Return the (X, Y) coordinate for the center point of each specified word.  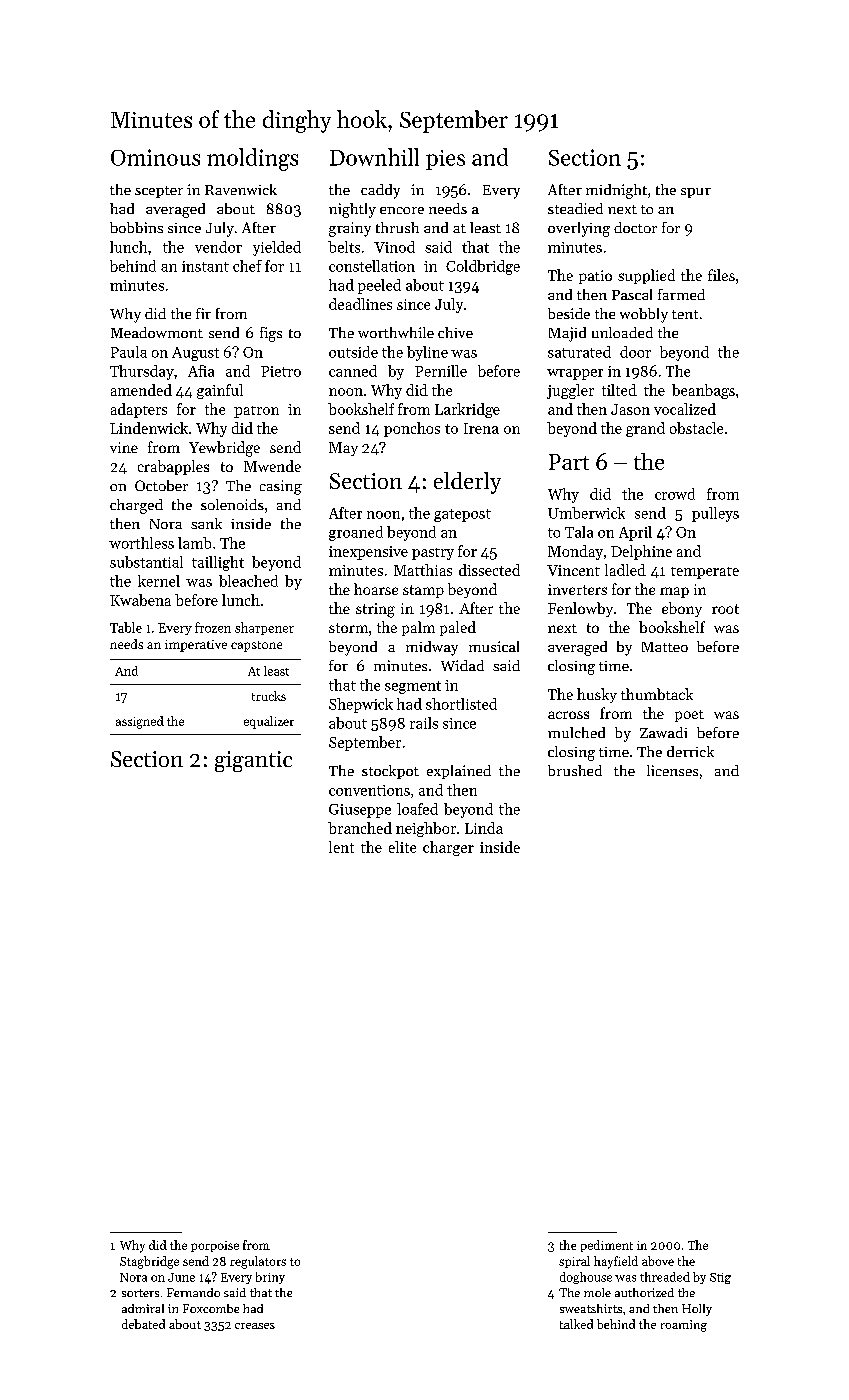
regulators (258, 1262)
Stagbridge (149, 1262)
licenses (672, 770)
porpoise (215, 1246)
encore (402, 210)
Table (126, 627)
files (721, 275)
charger (448, 848)
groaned (356, 533)
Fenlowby (580, 609)
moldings (252, 159)
